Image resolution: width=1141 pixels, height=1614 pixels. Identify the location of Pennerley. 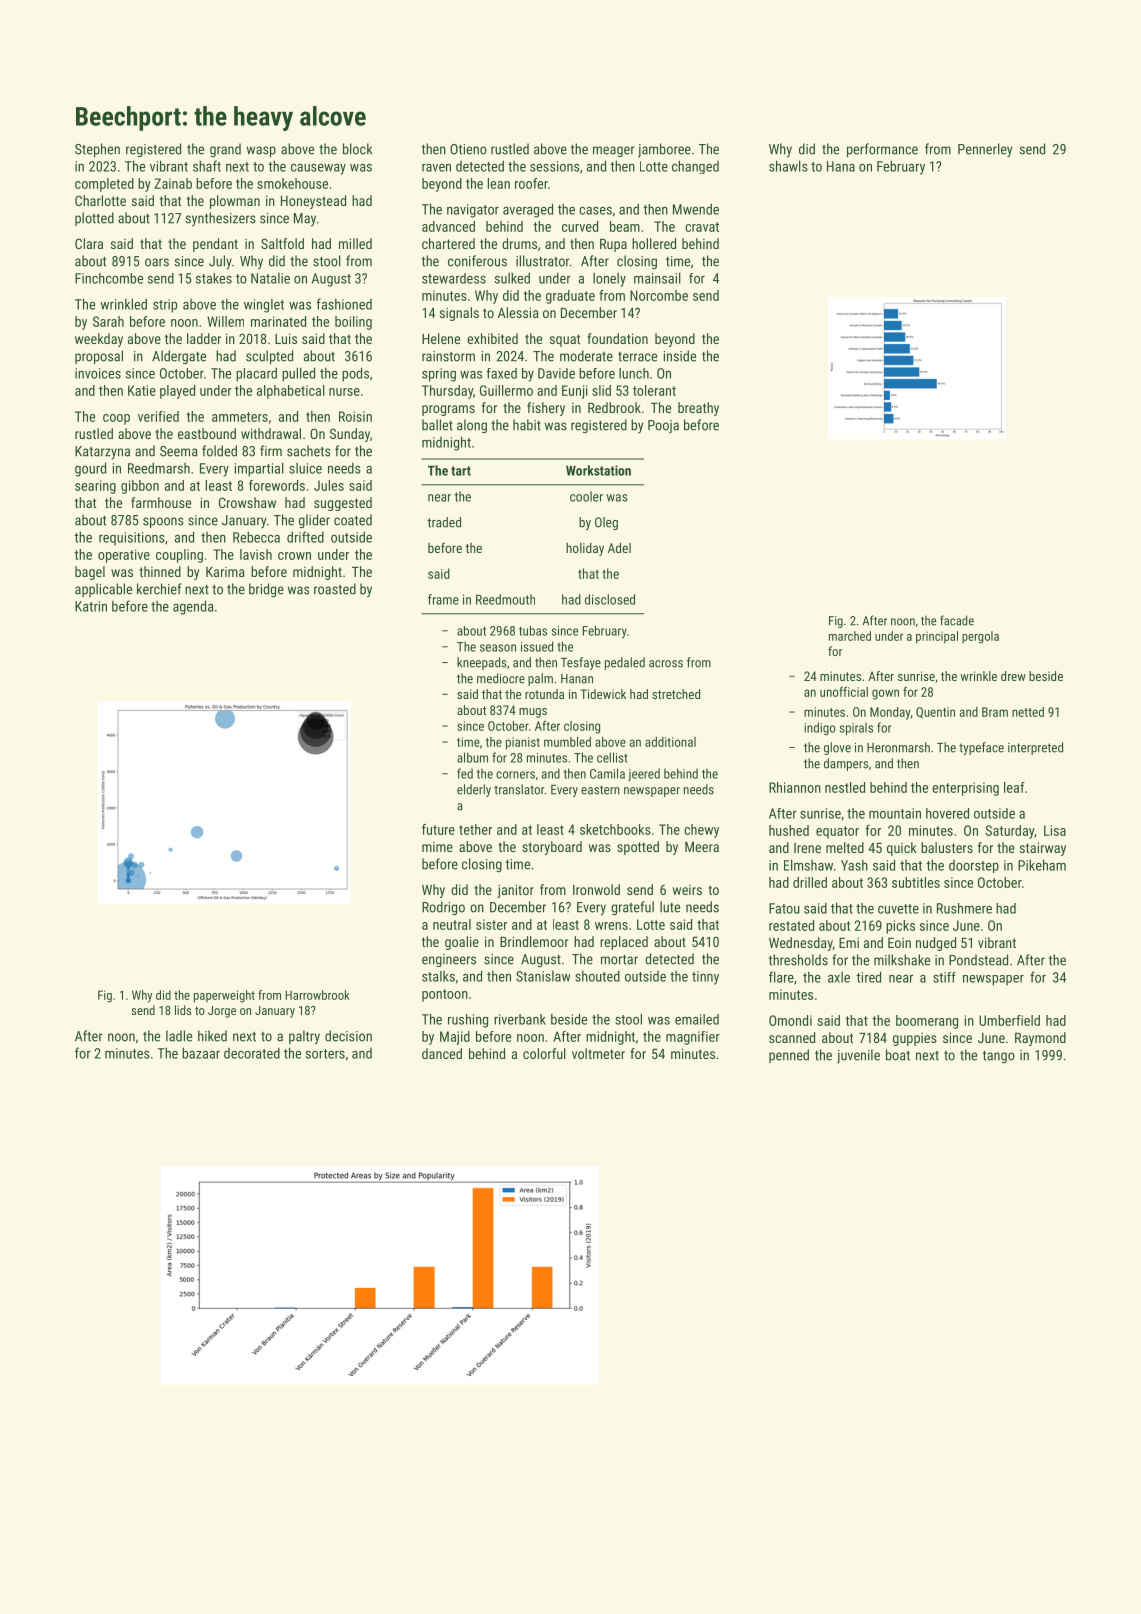
(985, 150).
